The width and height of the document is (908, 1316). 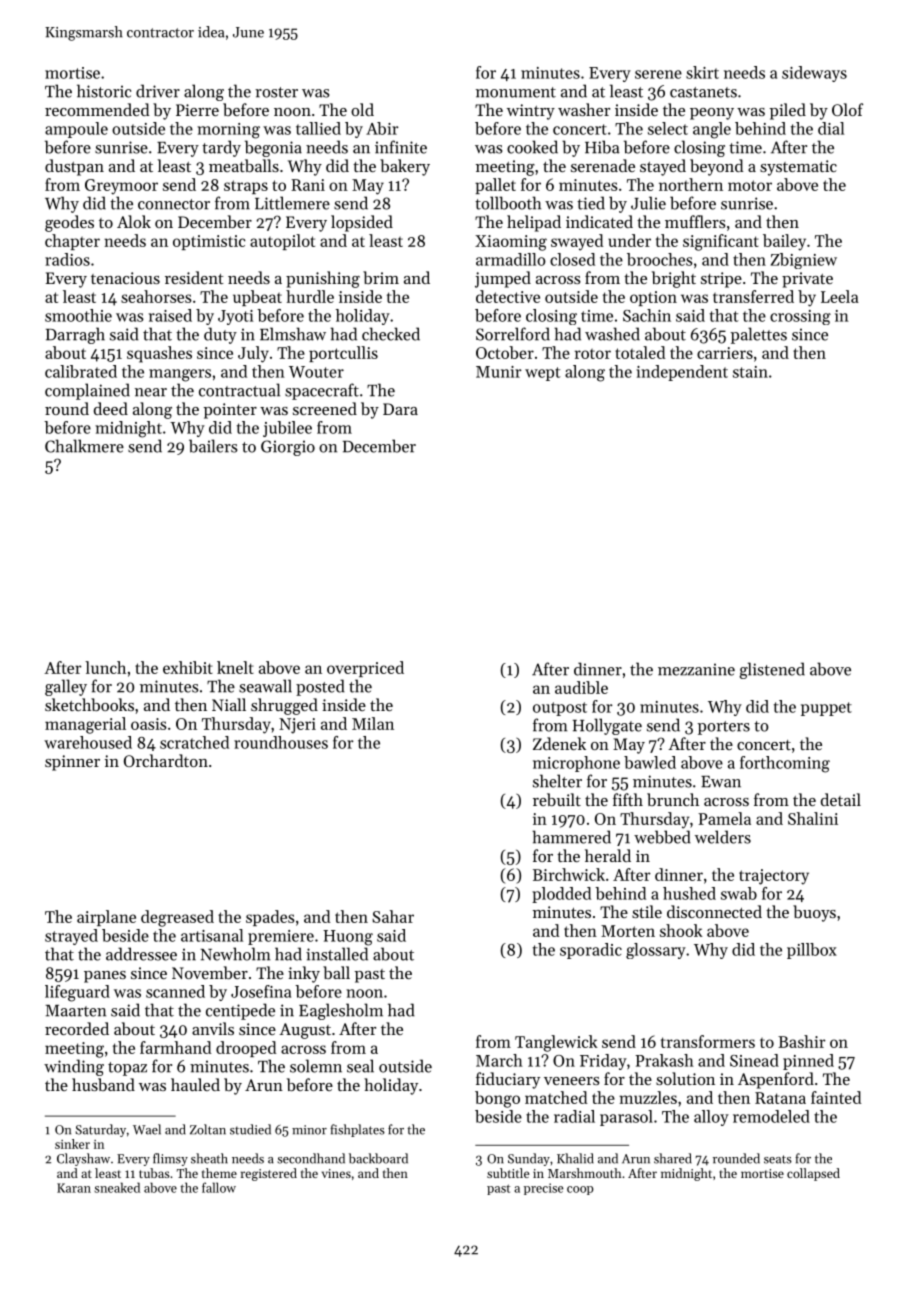 I want to click on Zdenek, so click(x=559, y=743).
